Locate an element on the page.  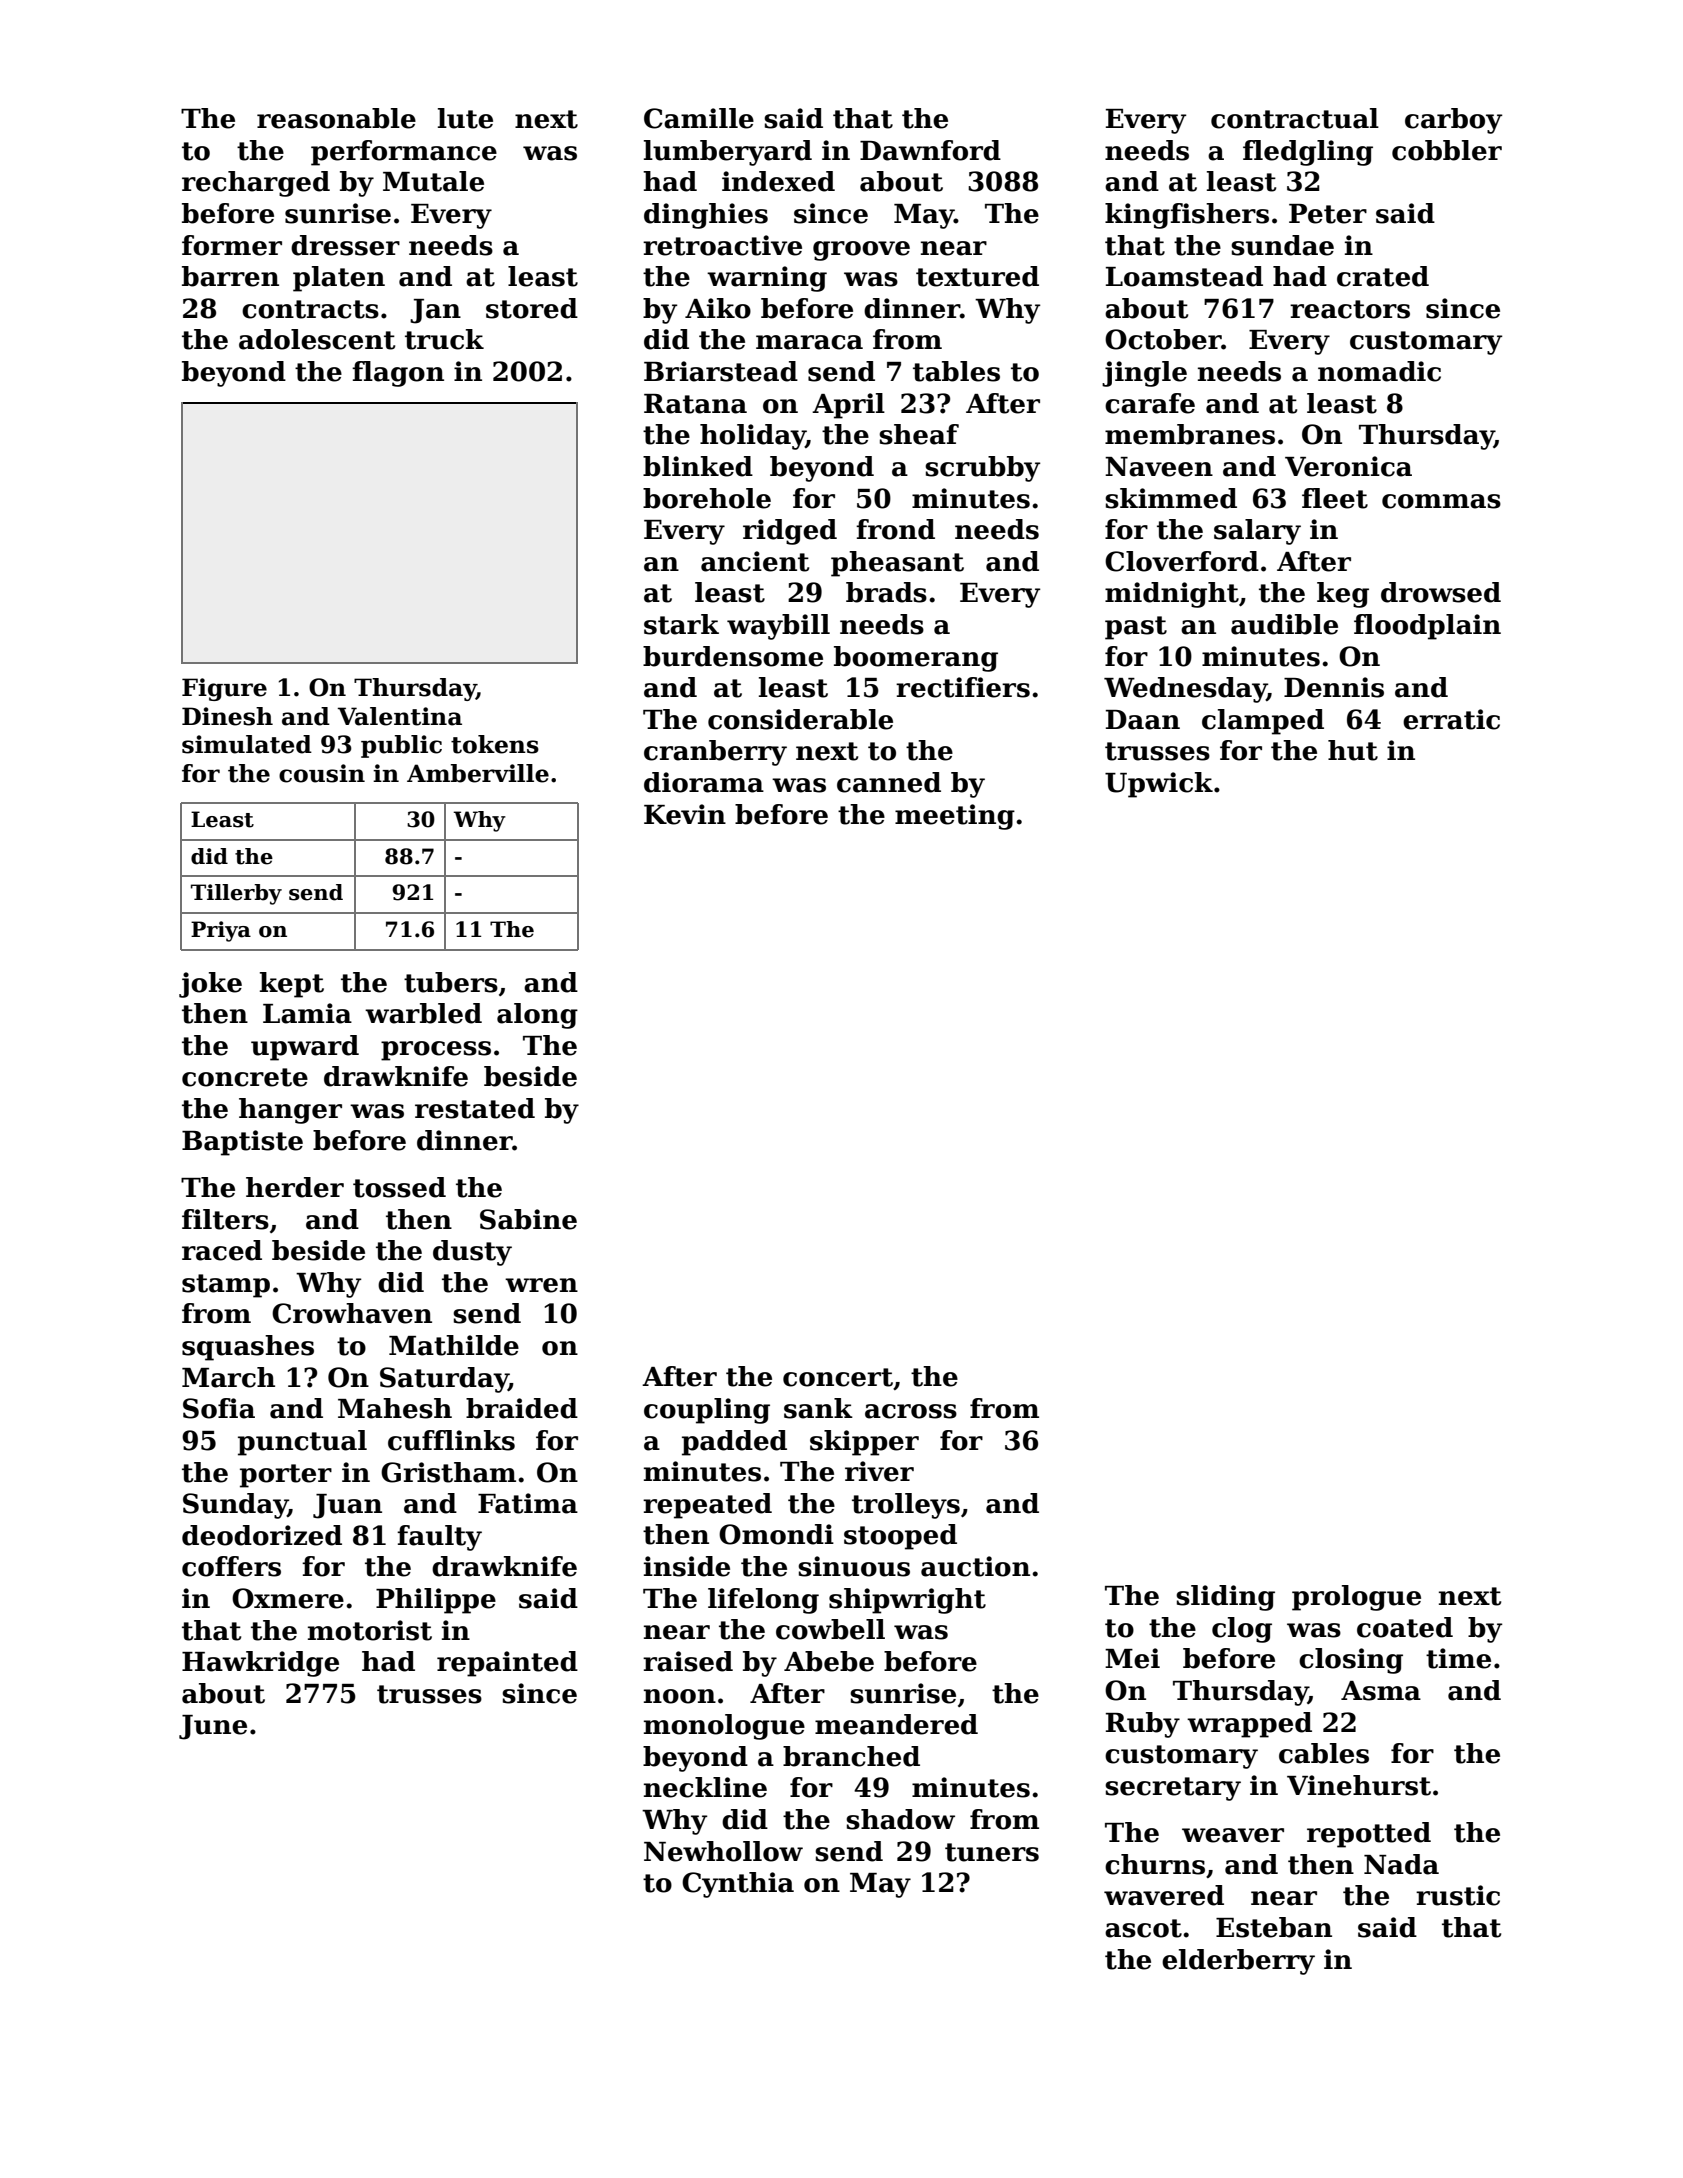
reasonable is located at coordinates (336, 118).
